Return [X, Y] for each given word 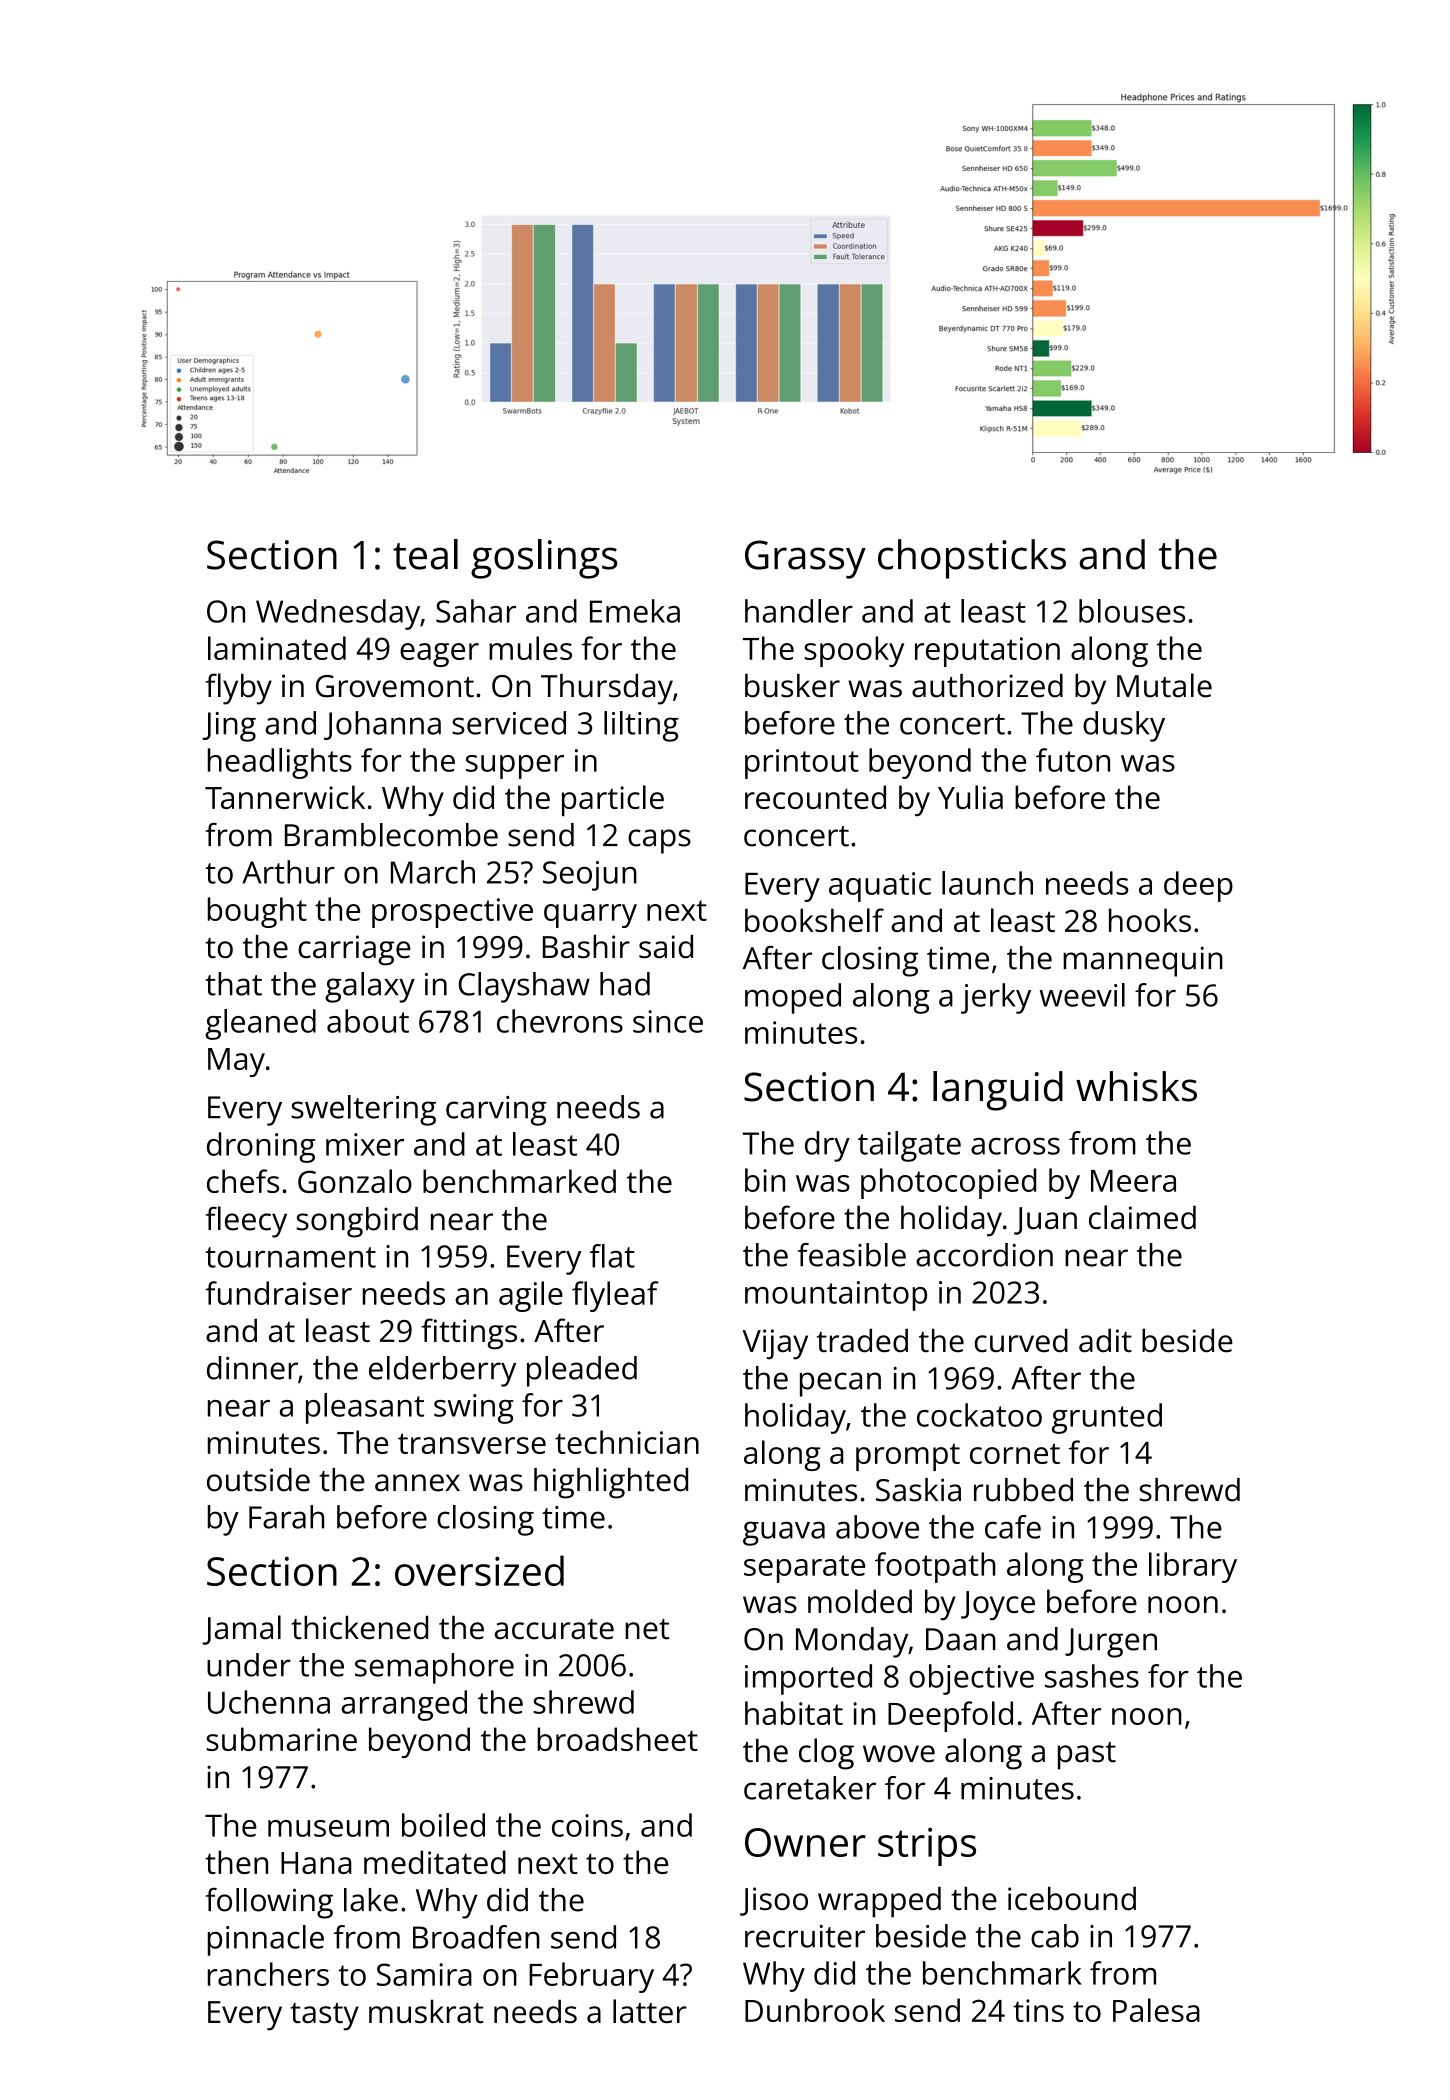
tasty [324, 2017]
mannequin [1143, 961]
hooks [1150, 920]
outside [258, 1480]
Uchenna [269, 1702]
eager [439, 655]
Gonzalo [355, 1181]
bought [257, 912]
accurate [554, 1629]
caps [659, 841]
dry [827, 1146]
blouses [1132, 611]
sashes [1092, 1676]
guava [784, 1533]
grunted [1107, 1418]
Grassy [805, 559]
